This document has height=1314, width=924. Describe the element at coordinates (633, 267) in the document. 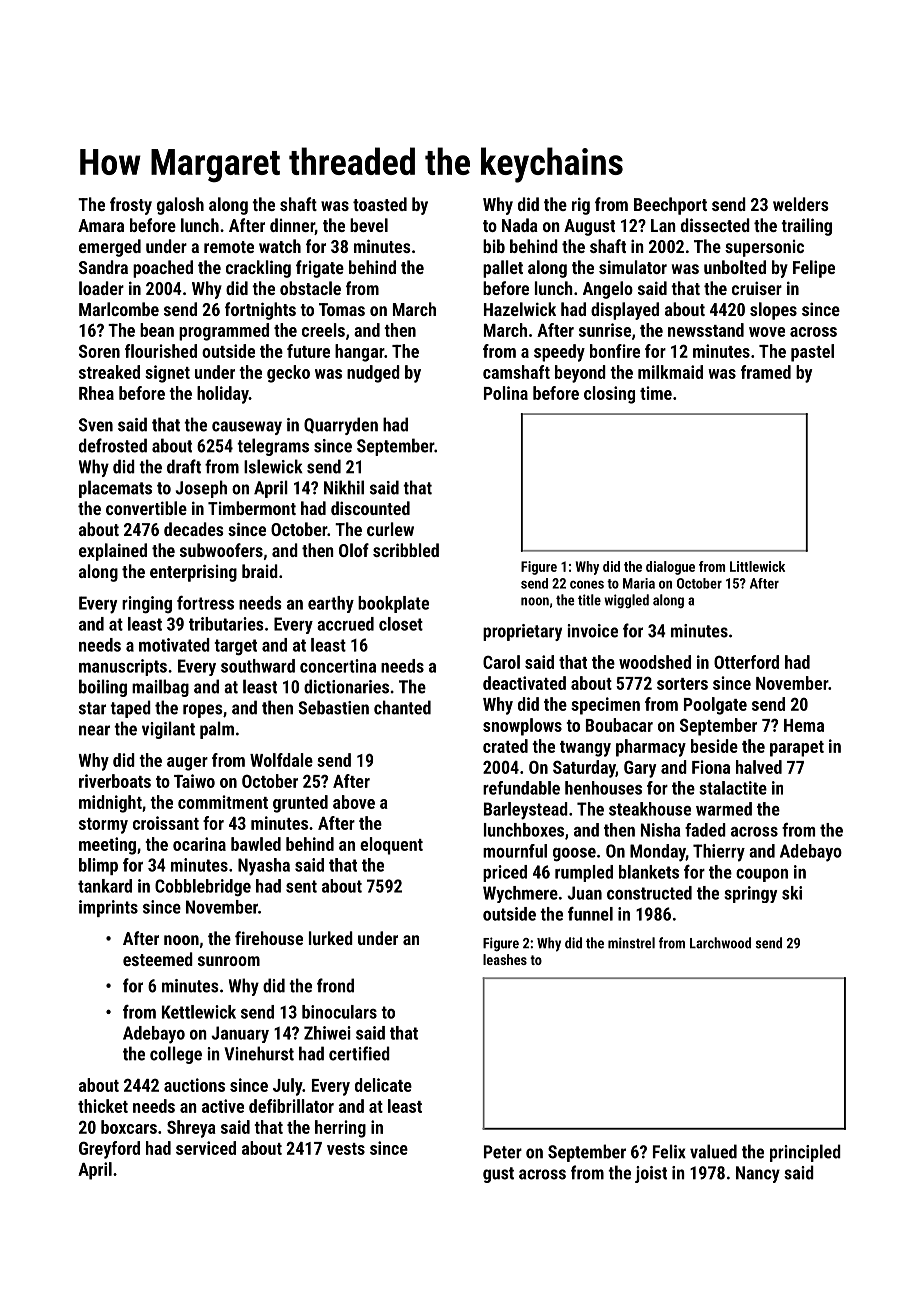

I see `simulator` at that location.
